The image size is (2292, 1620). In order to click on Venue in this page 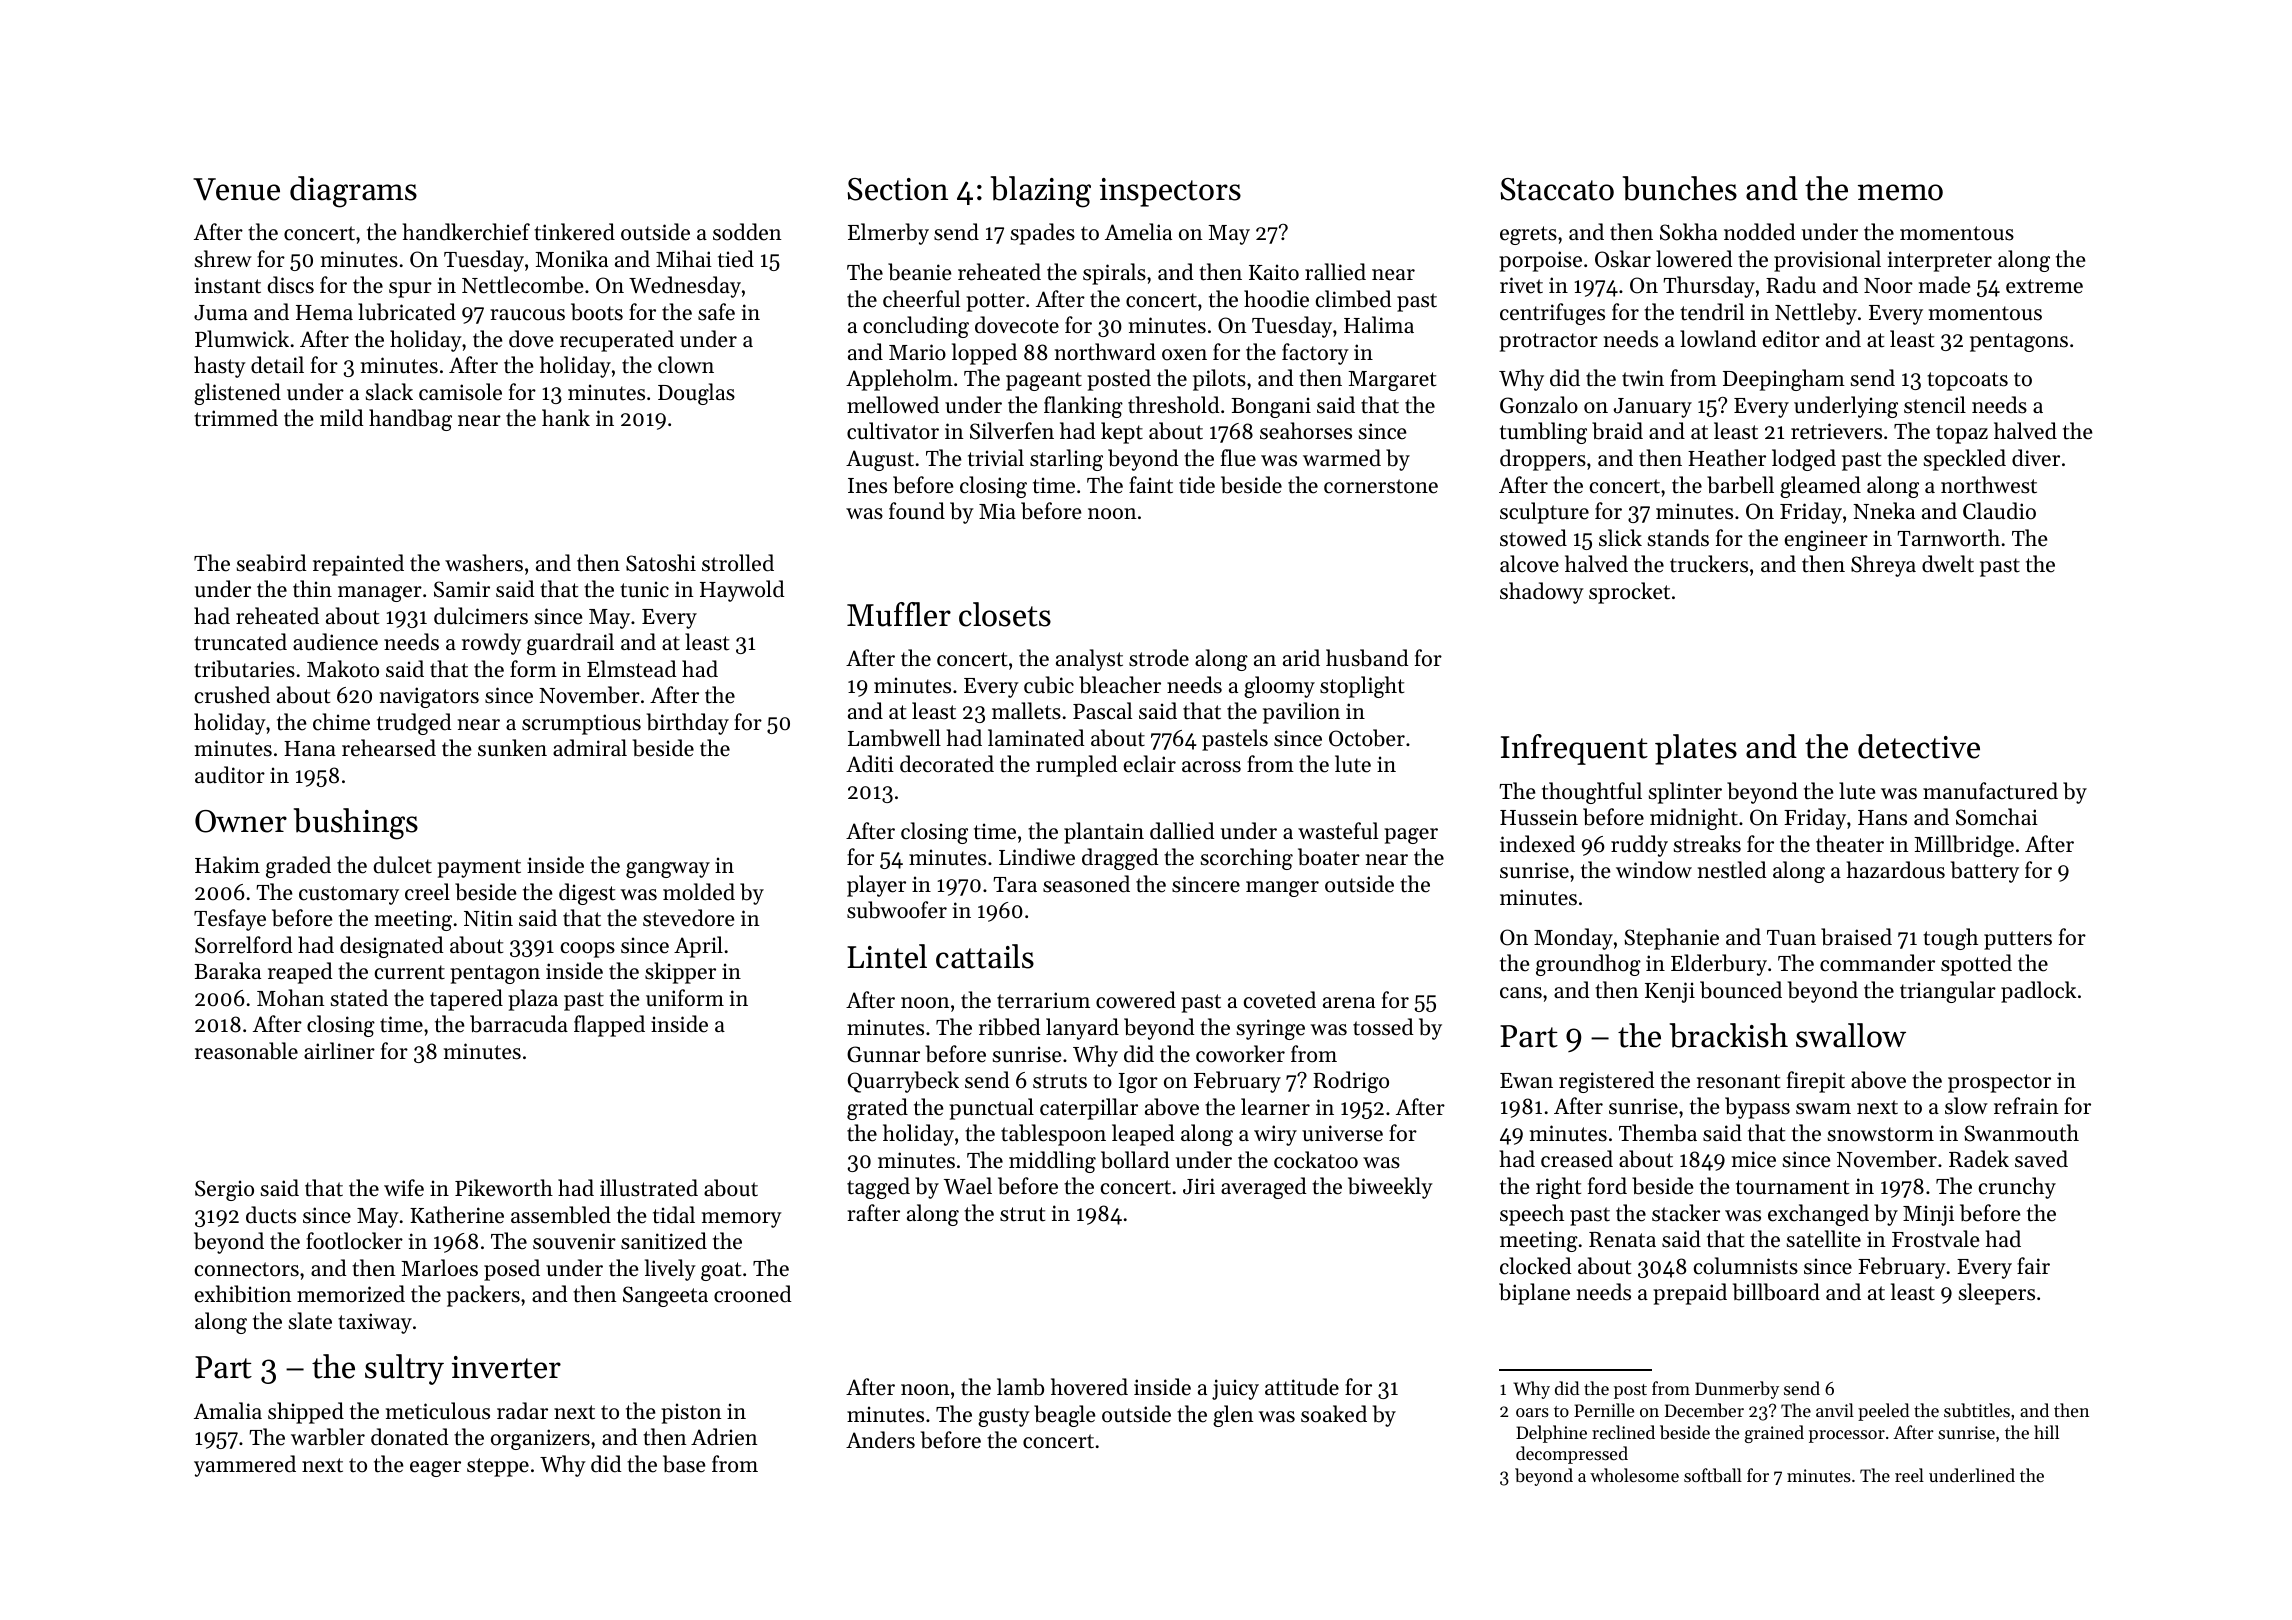, I will do `click(236, 189)`.
